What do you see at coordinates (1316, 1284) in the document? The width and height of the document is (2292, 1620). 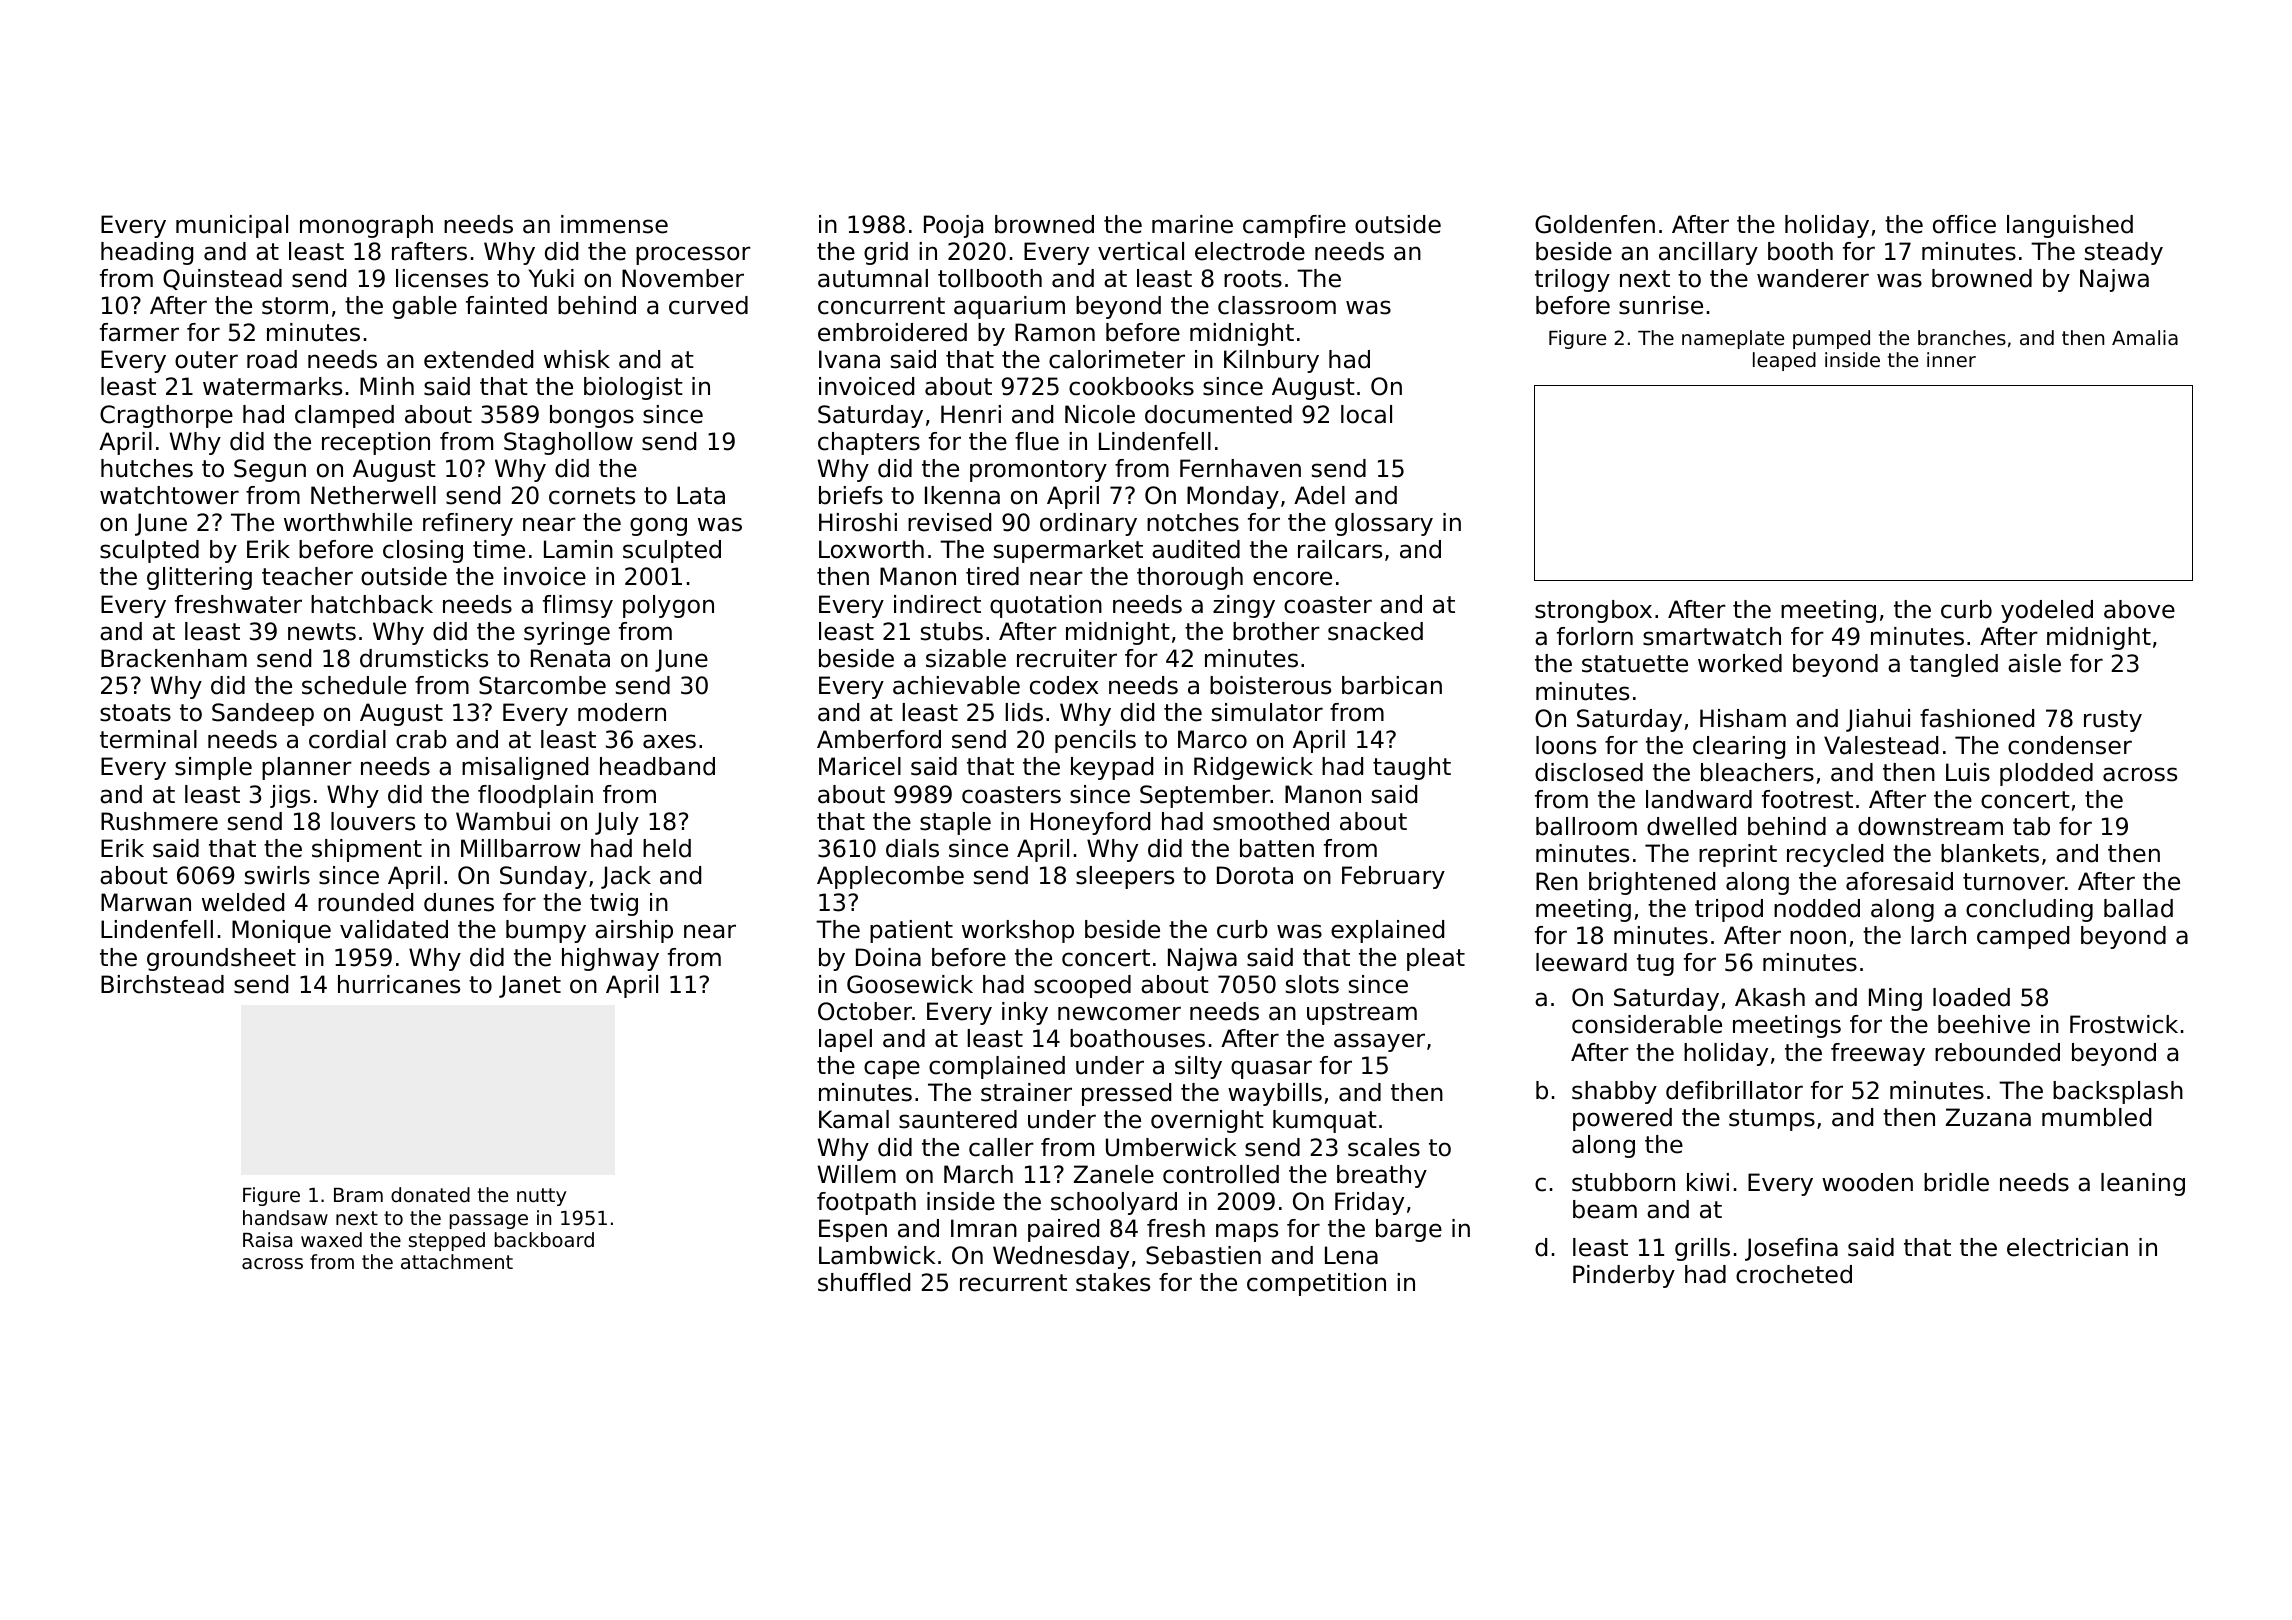 I see `competition` at bounding box center [1316, 1284].
